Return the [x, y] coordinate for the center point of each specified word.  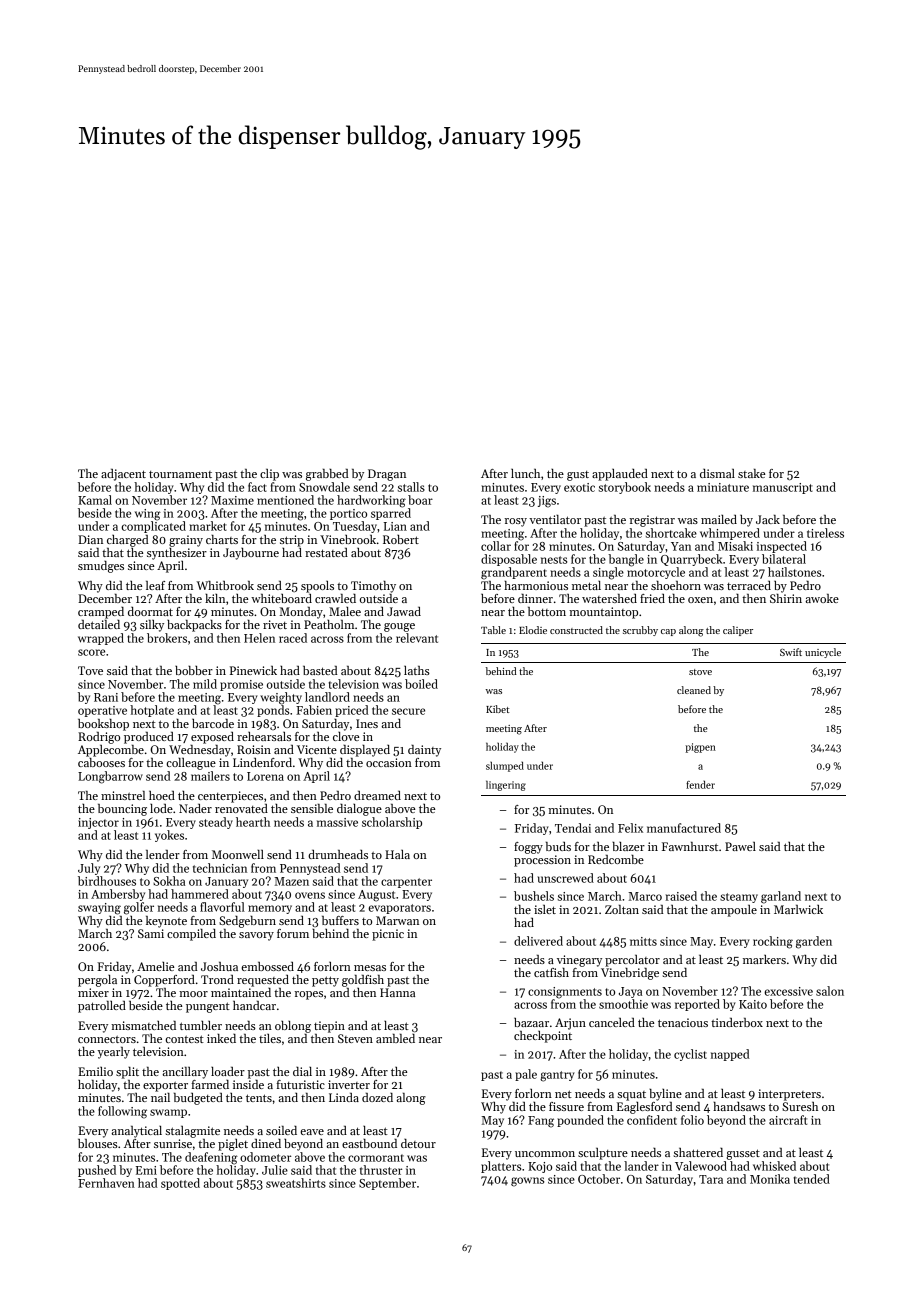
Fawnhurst [690, 846]
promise [241, 685]
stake [751, 473]
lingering [506, 785]
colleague [191, 764]
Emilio [95, 1071]
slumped [505, 766]
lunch [525, 473]
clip [269, 475]
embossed [267, 966]
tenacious [683, 1022]
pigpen [701, 748]
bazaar [531, 1022]
